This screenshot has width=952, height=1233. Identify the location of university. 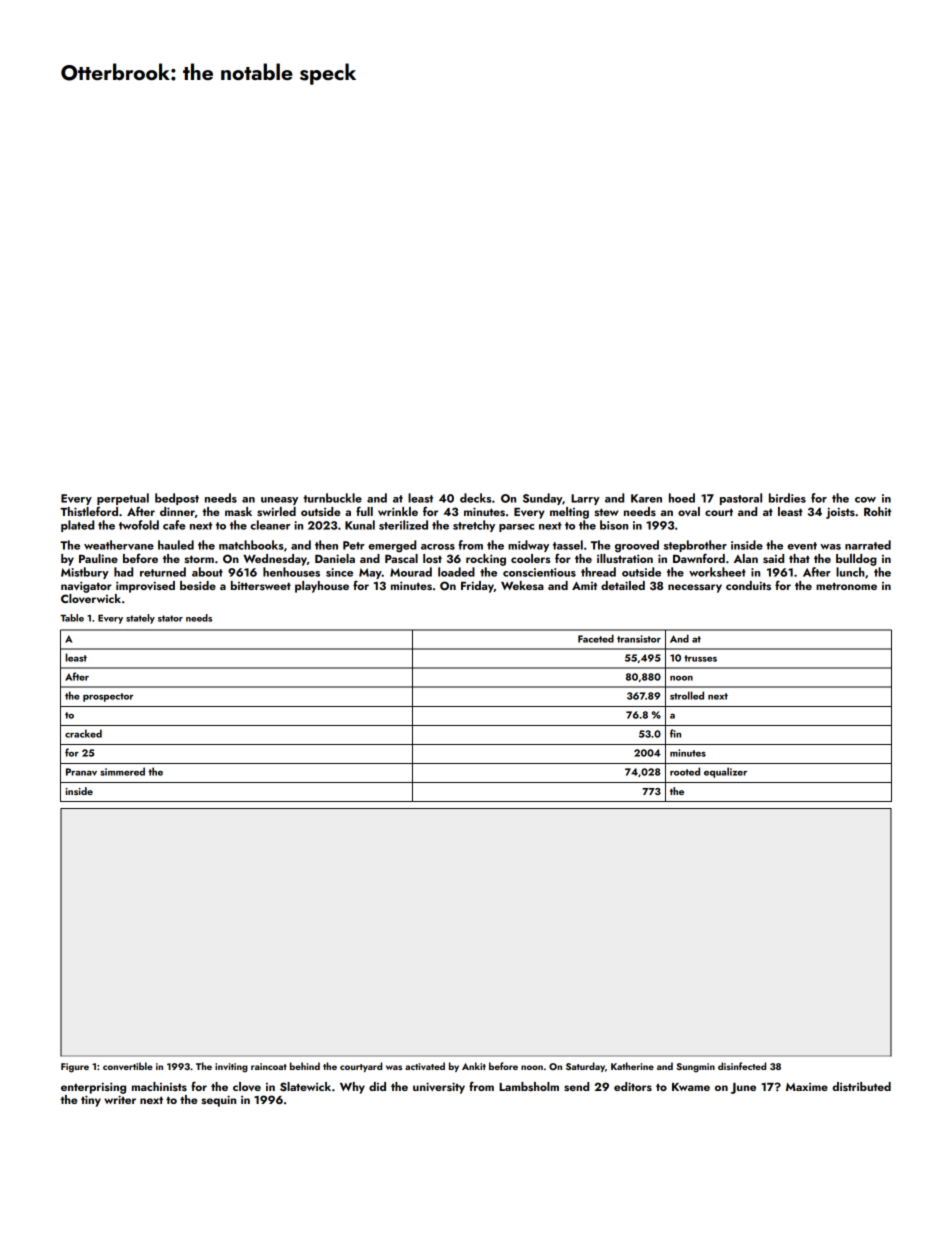
(439, 1088).
